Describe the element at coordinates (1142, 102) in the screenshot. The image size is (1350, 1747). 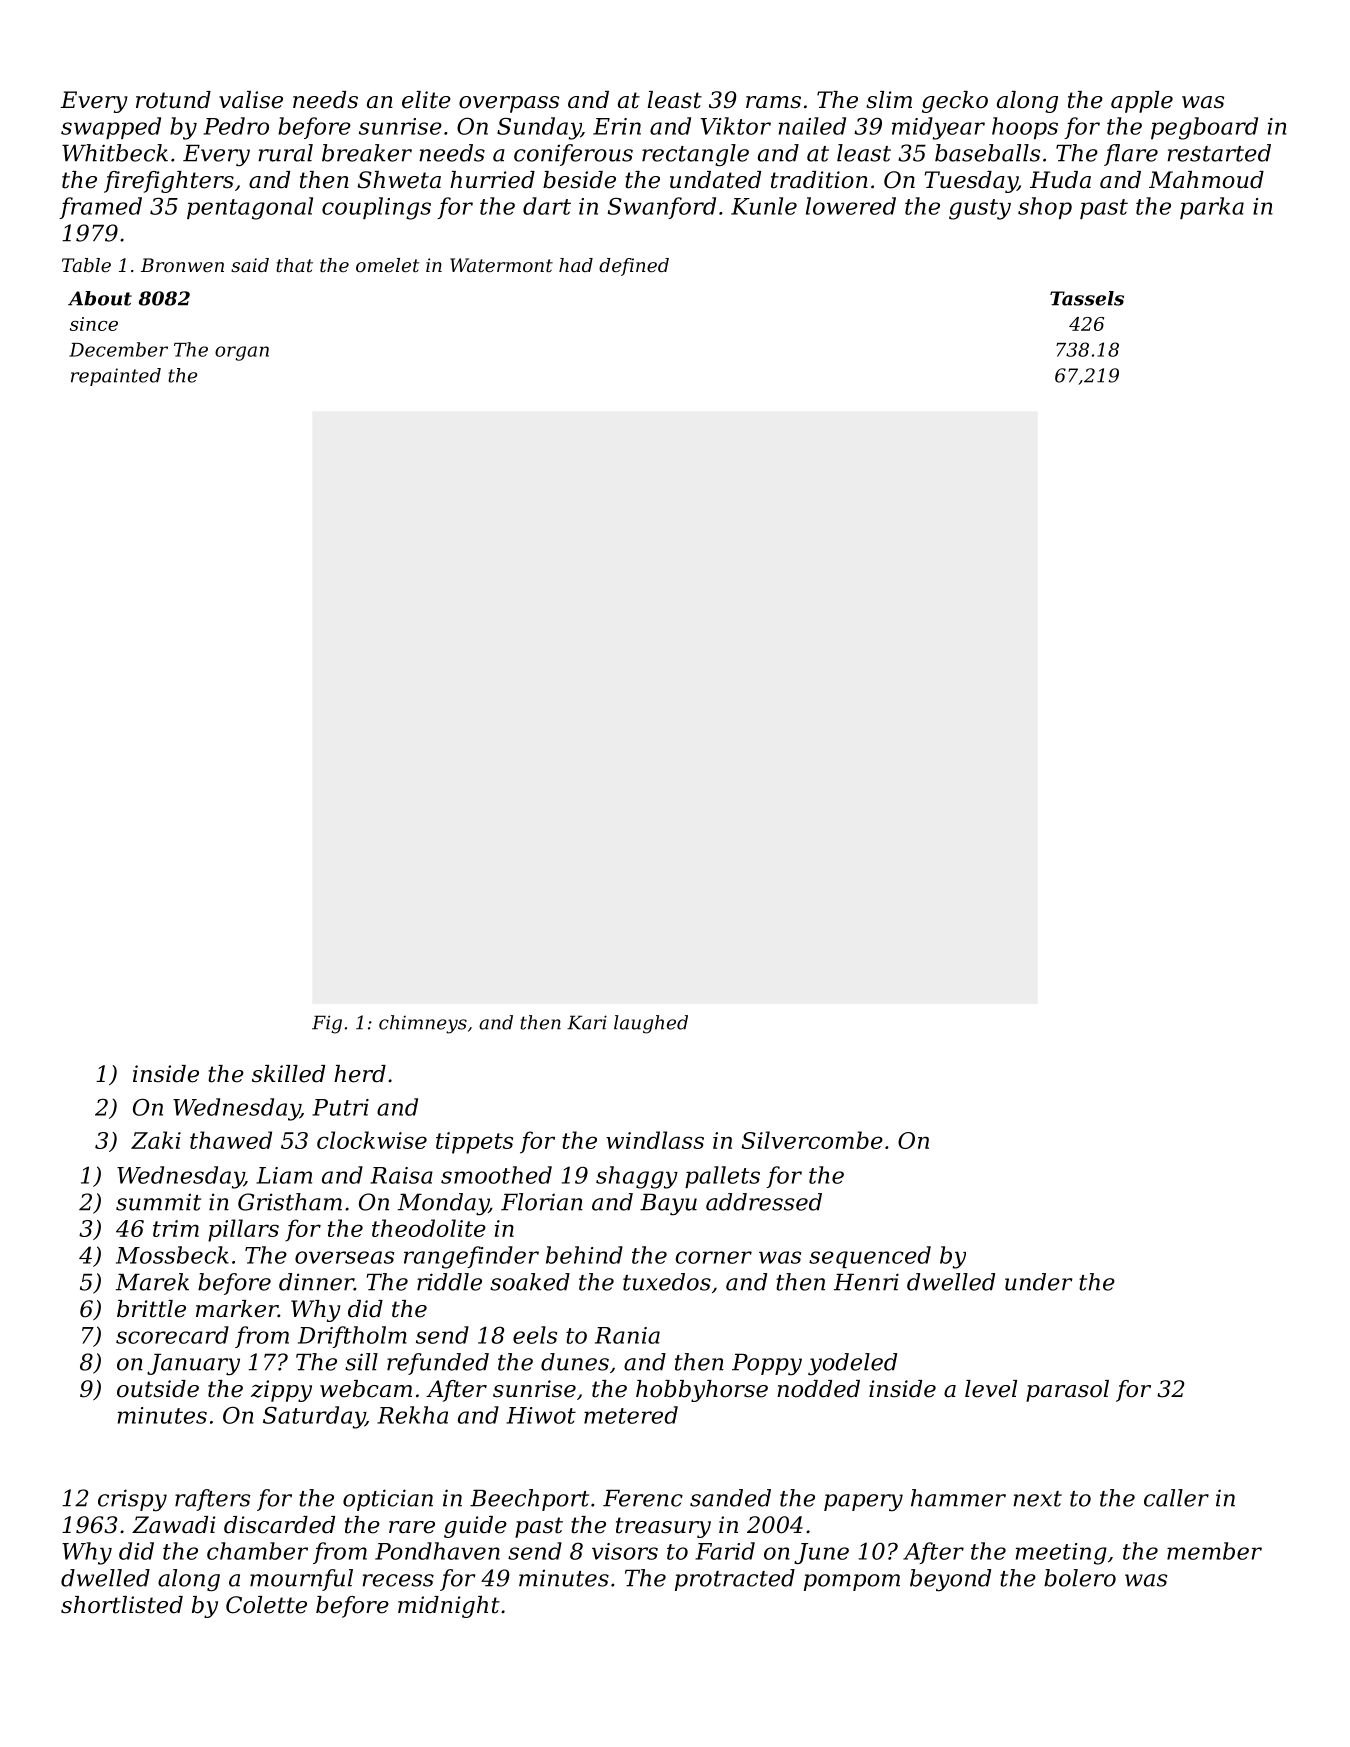
I see `apple` at that location.
